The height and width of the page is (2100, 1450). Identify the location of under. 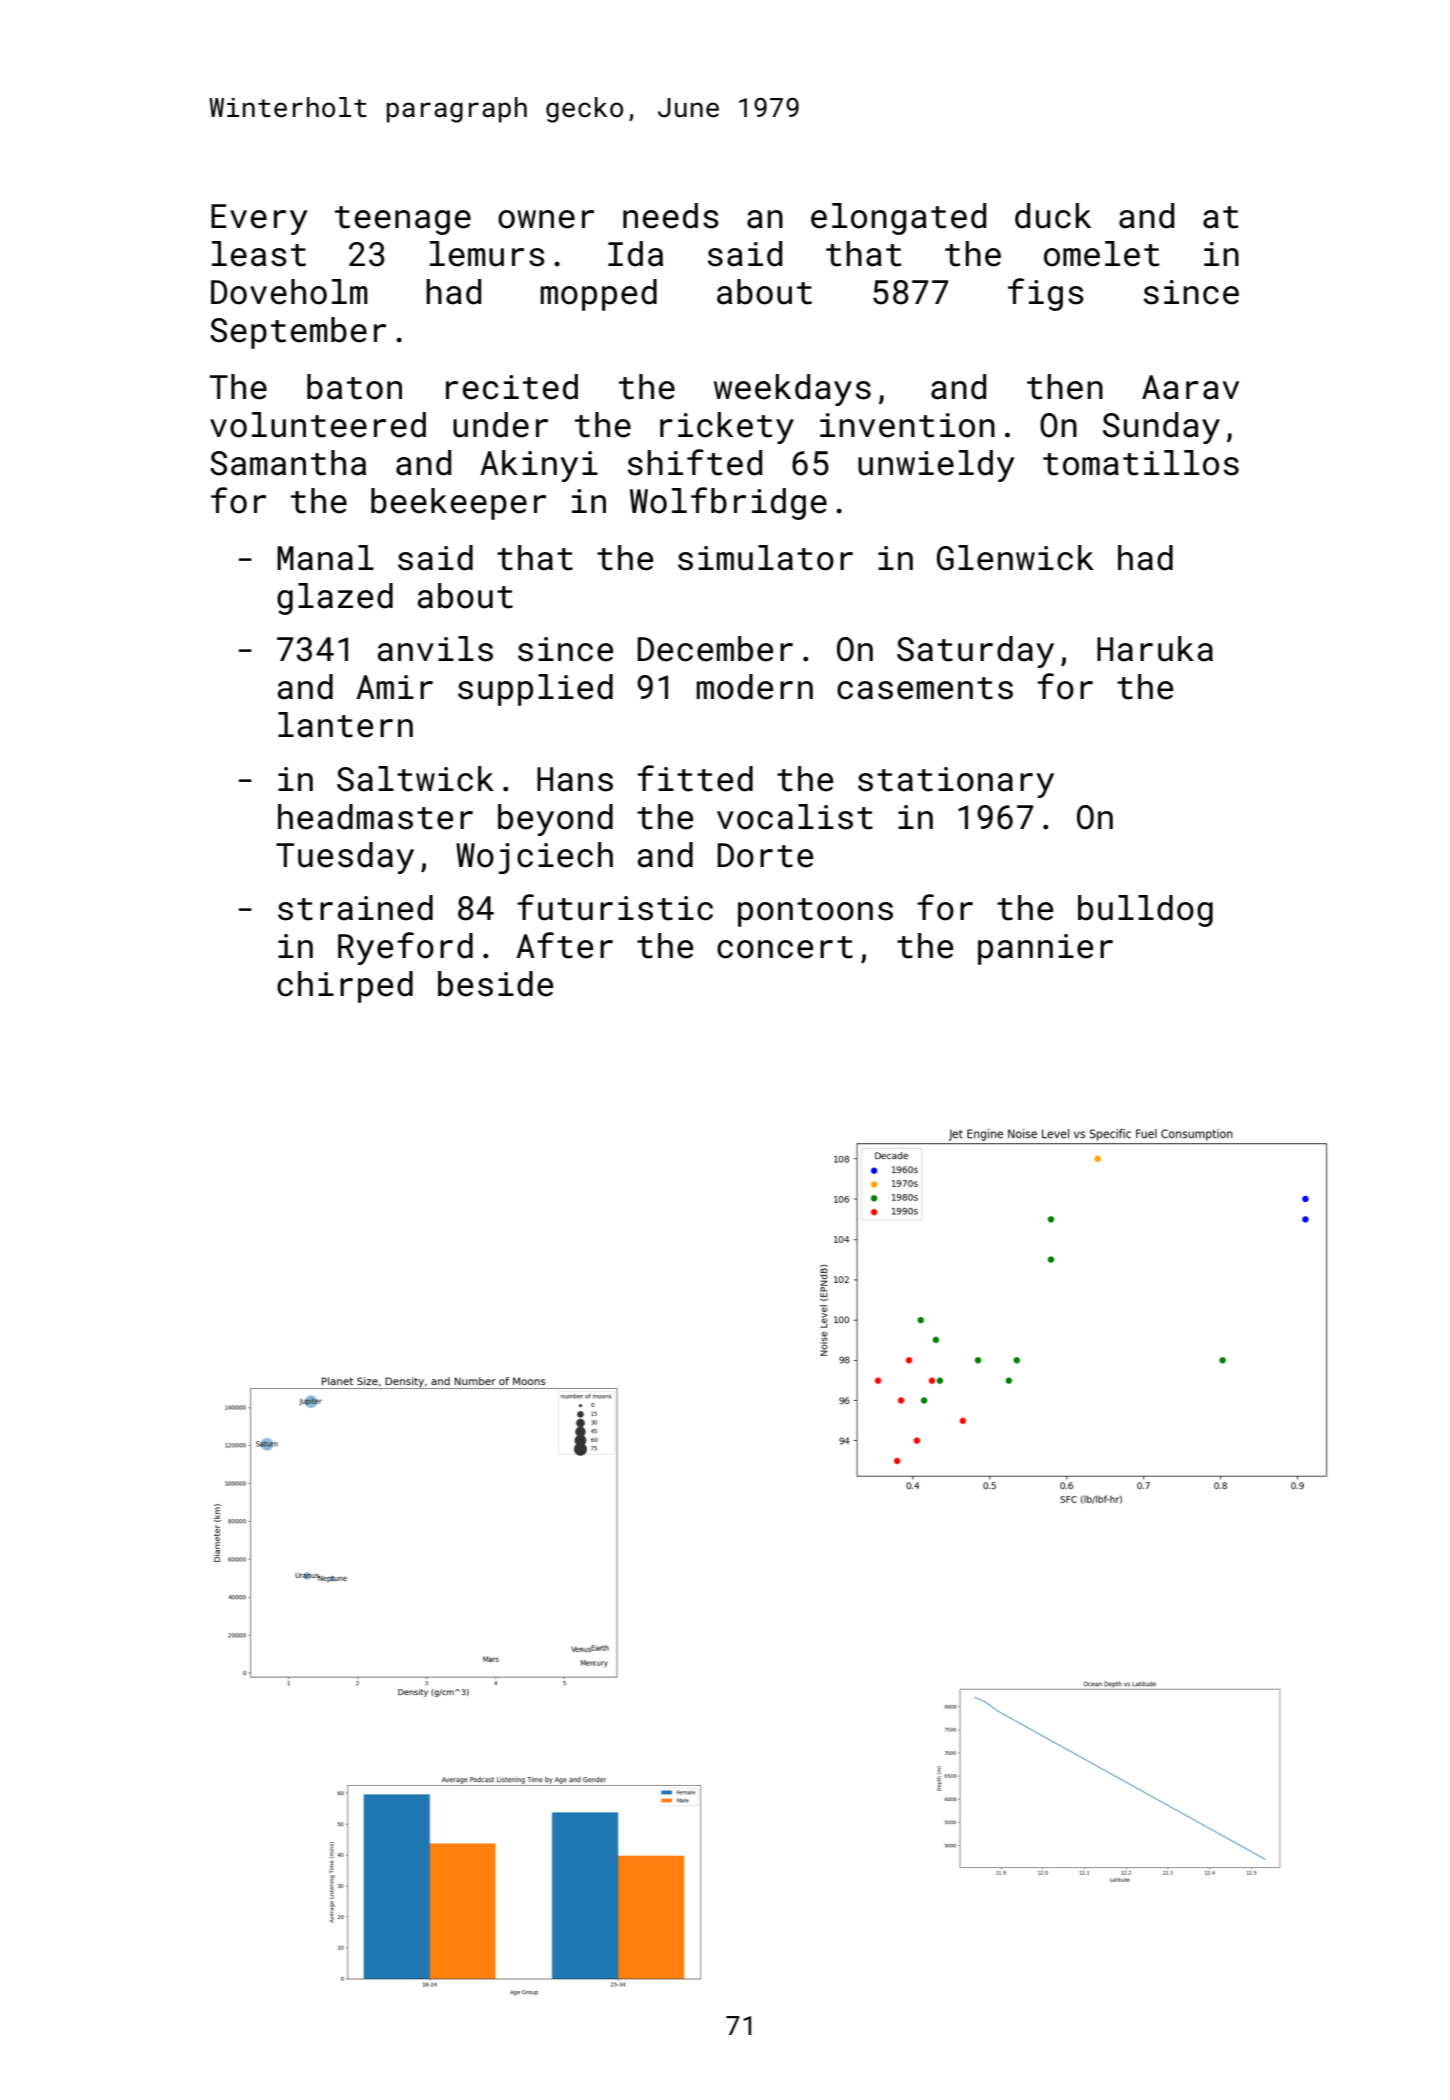
(500, 425).
